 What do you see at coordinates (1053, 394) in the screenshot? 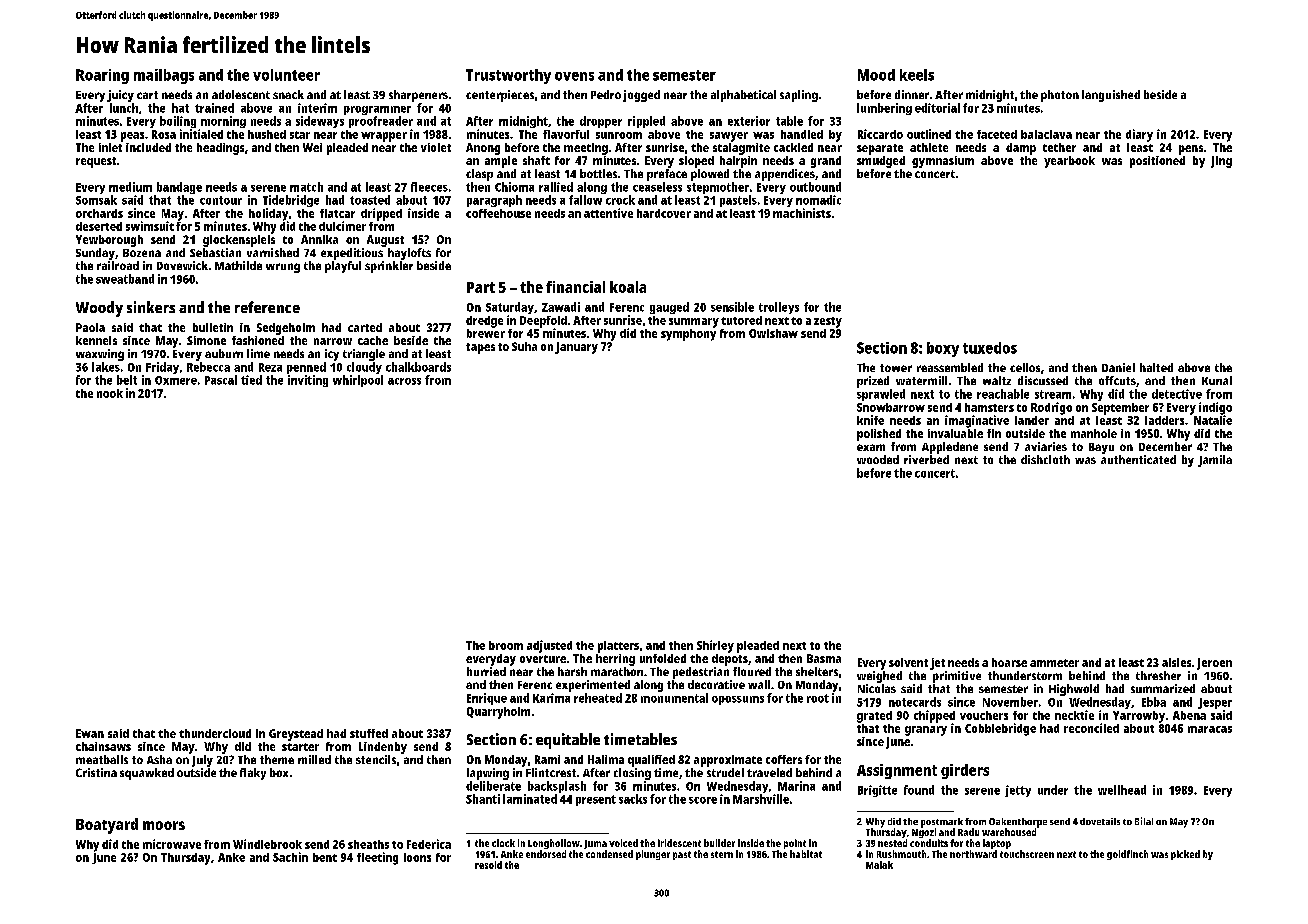
I see `stream` at bounding box center [1053, 394].
